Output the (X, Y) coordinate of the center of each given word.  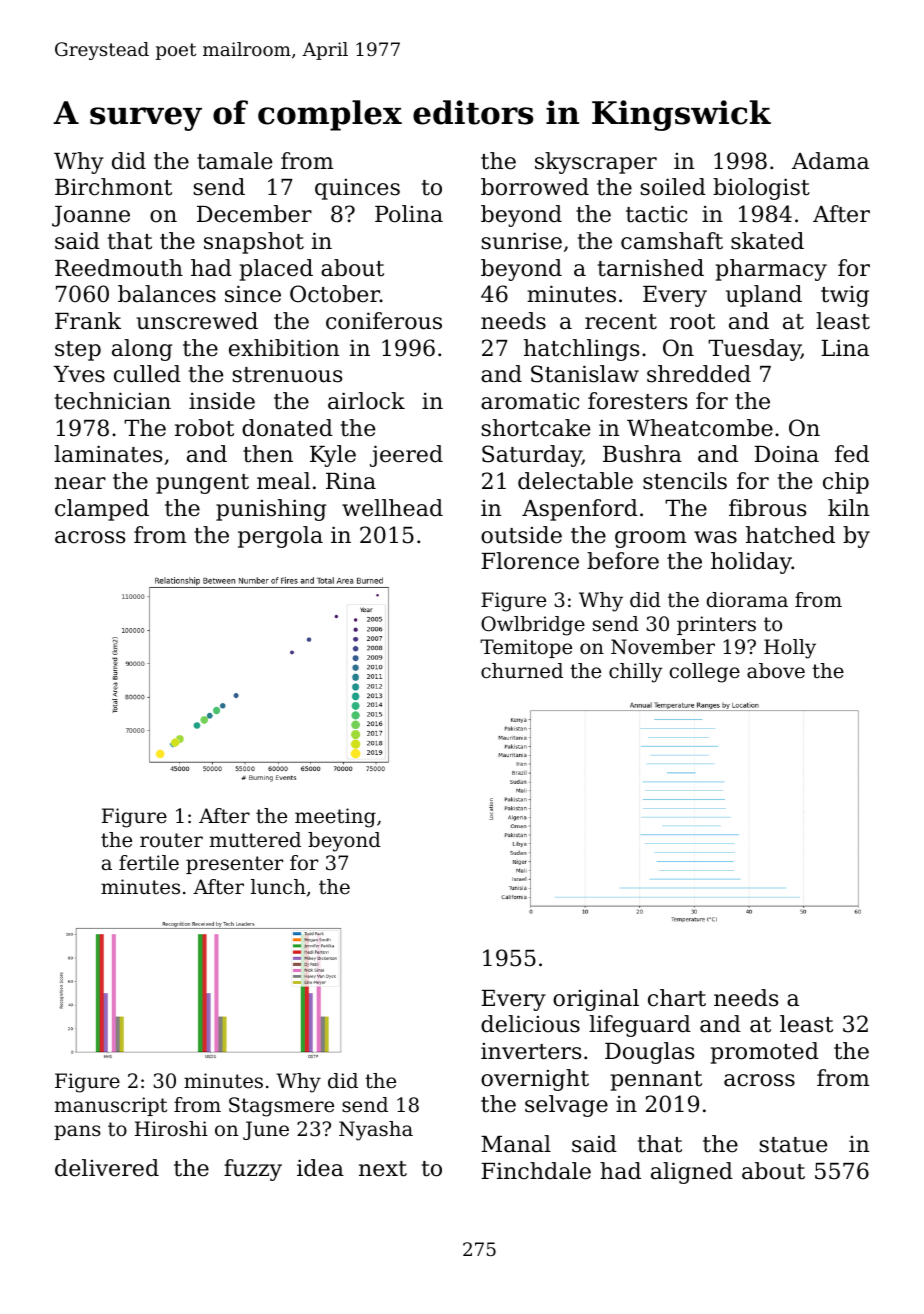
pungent (202, 484)
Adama (830, 161)
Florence (530, 561)
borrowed (535, 187)
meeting (335, 818)
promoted (765, 1053)
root (692, 322)
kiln (848, 507)
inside (222, 401)
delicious (530, 1024)
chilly (636, 673)
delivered (107, 1168)
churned (522, 671)
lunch (278, 886)
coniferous (384, 321)
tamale (234, 161)
